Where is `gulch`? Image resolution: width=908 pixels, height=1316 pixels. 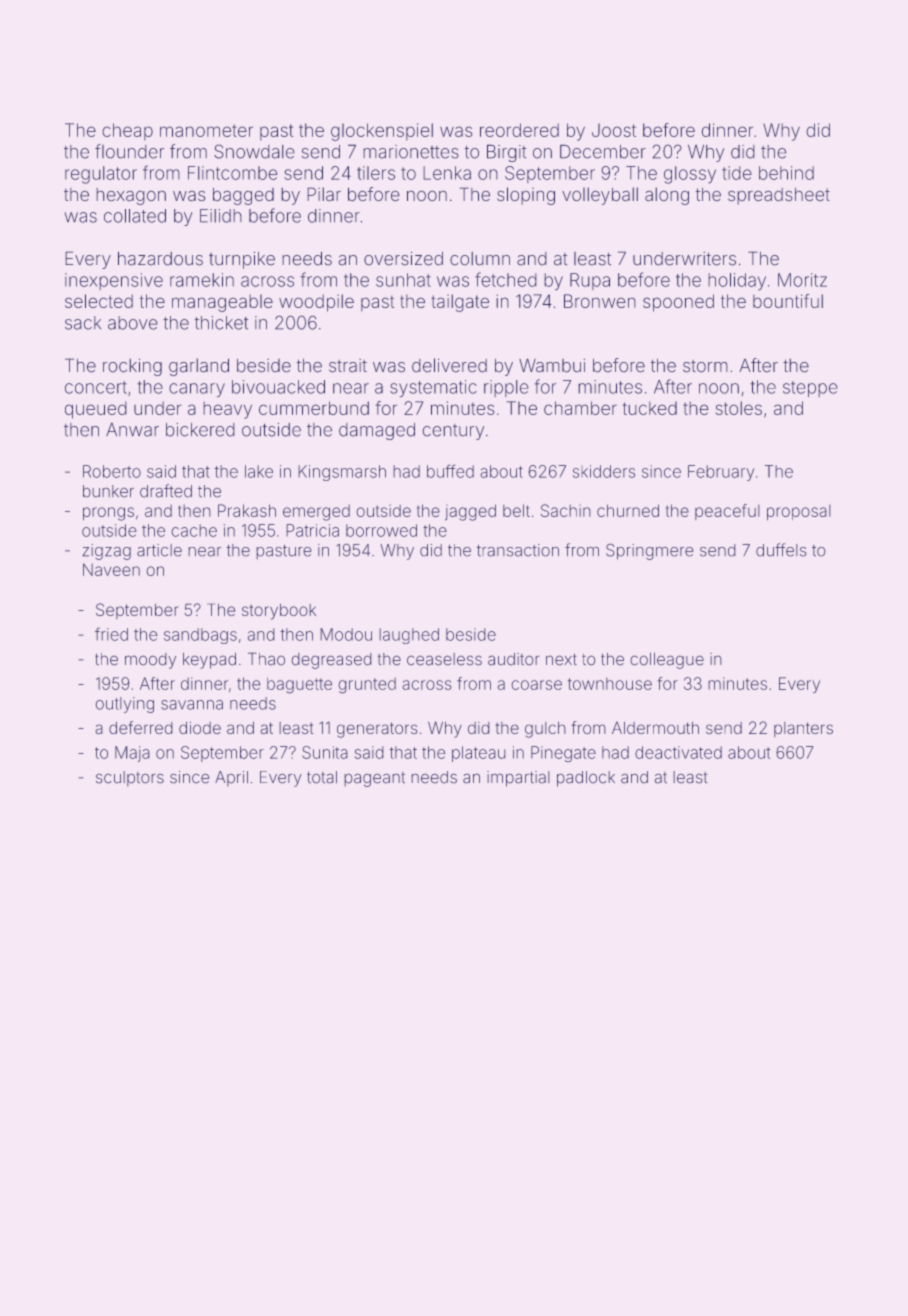 gulch is located at coordinates (545, 730).
